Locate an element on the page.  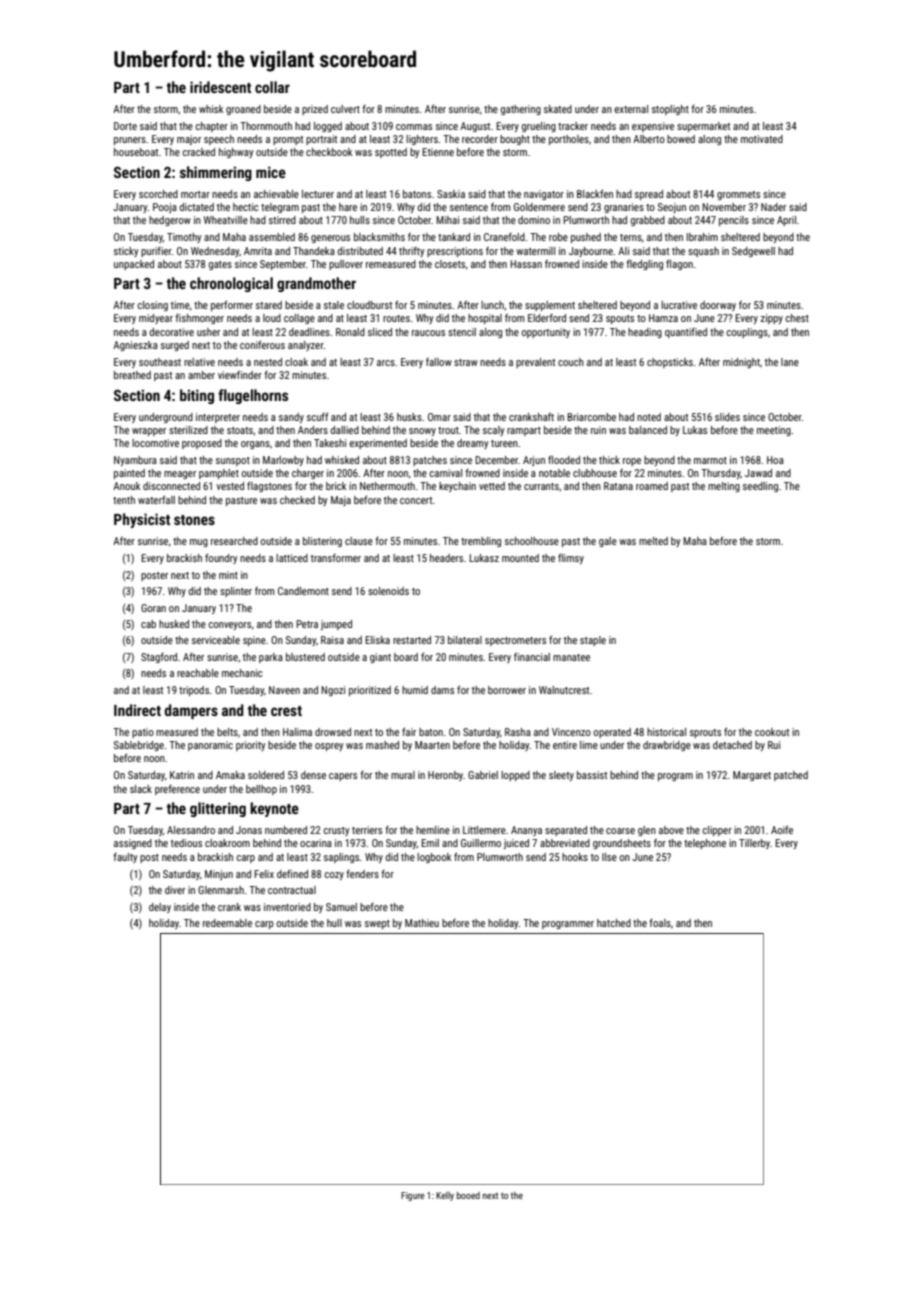
delay is located at coordinates (160, 908).
